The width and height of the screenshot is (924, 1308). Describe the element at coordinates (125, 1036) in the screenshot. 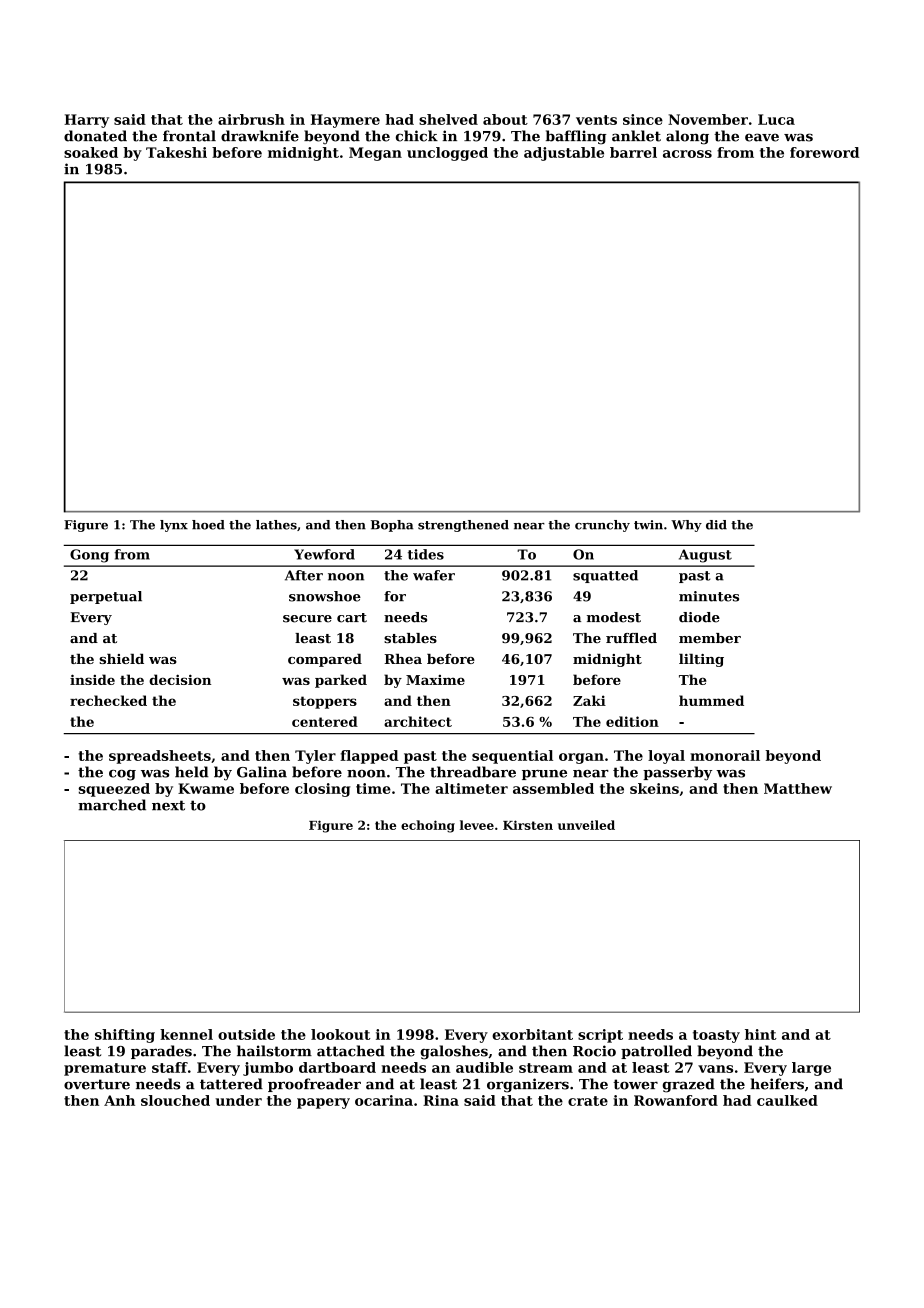

I see `shifting` at that location.
